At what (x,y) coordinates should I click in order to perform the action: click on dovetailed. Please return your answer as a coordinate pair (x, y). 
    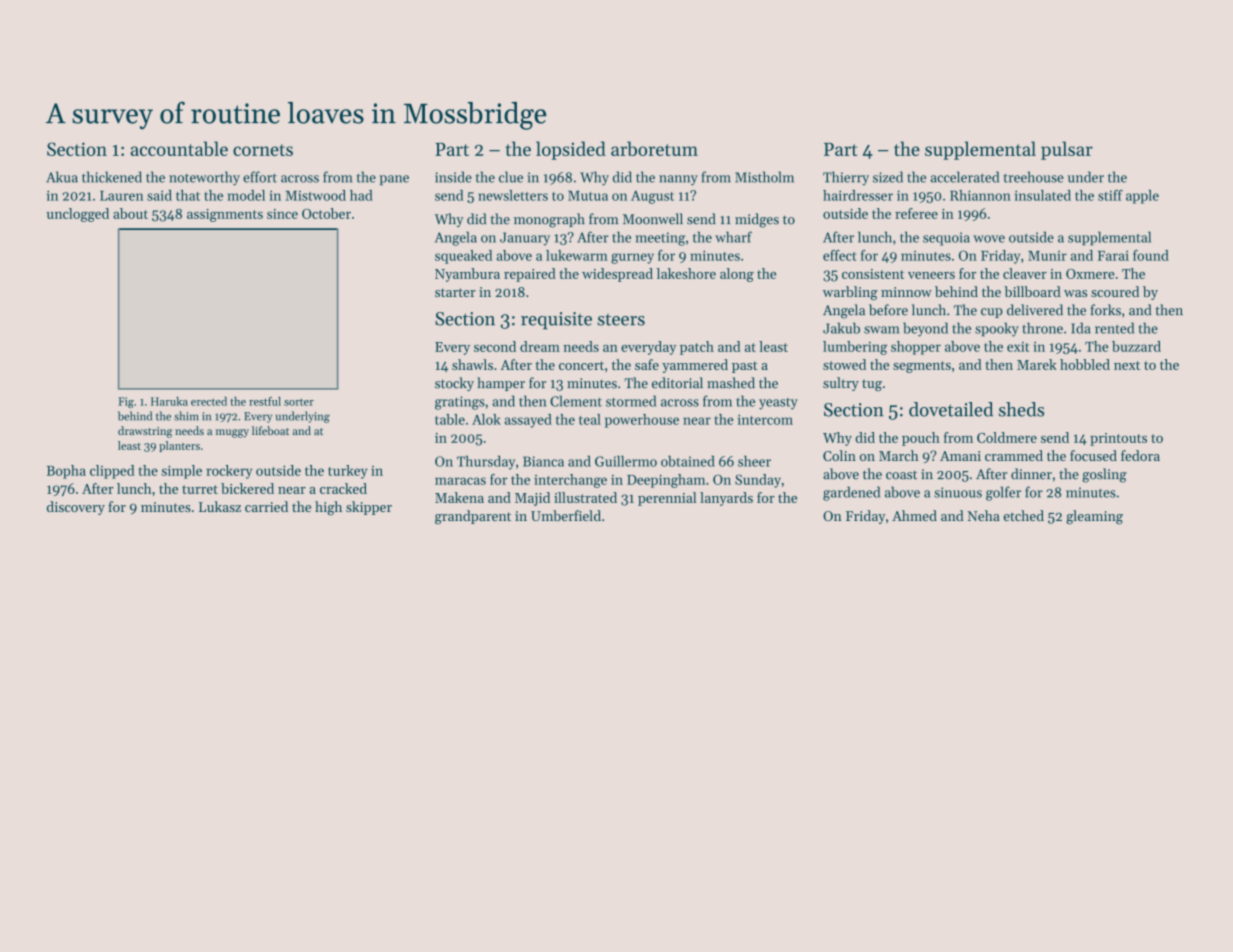
    Looking at the image, I should click on (951, 409).
